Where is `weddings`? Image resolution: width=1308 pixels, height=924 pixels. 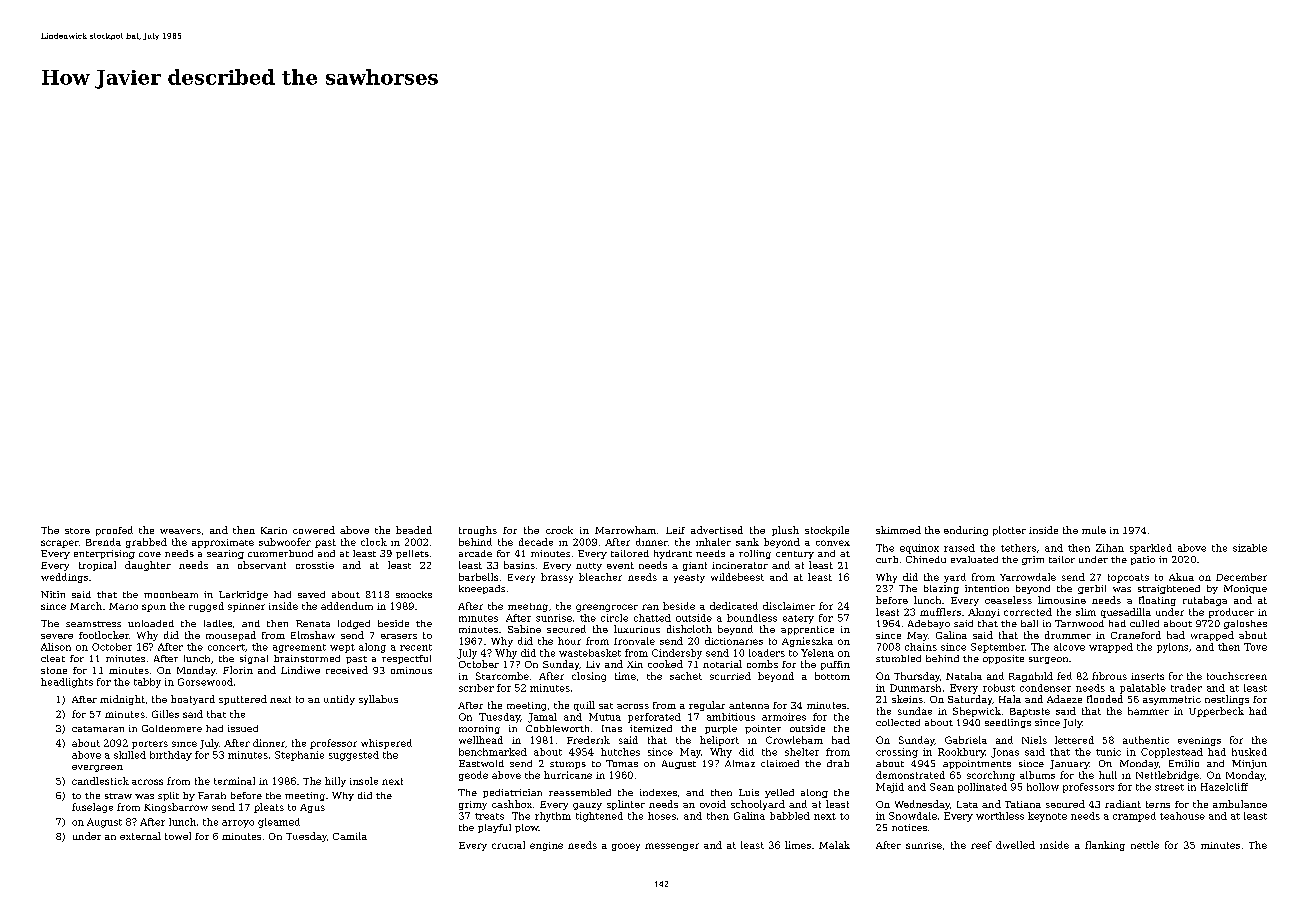
weddings is located at coordinates (64, 578).
